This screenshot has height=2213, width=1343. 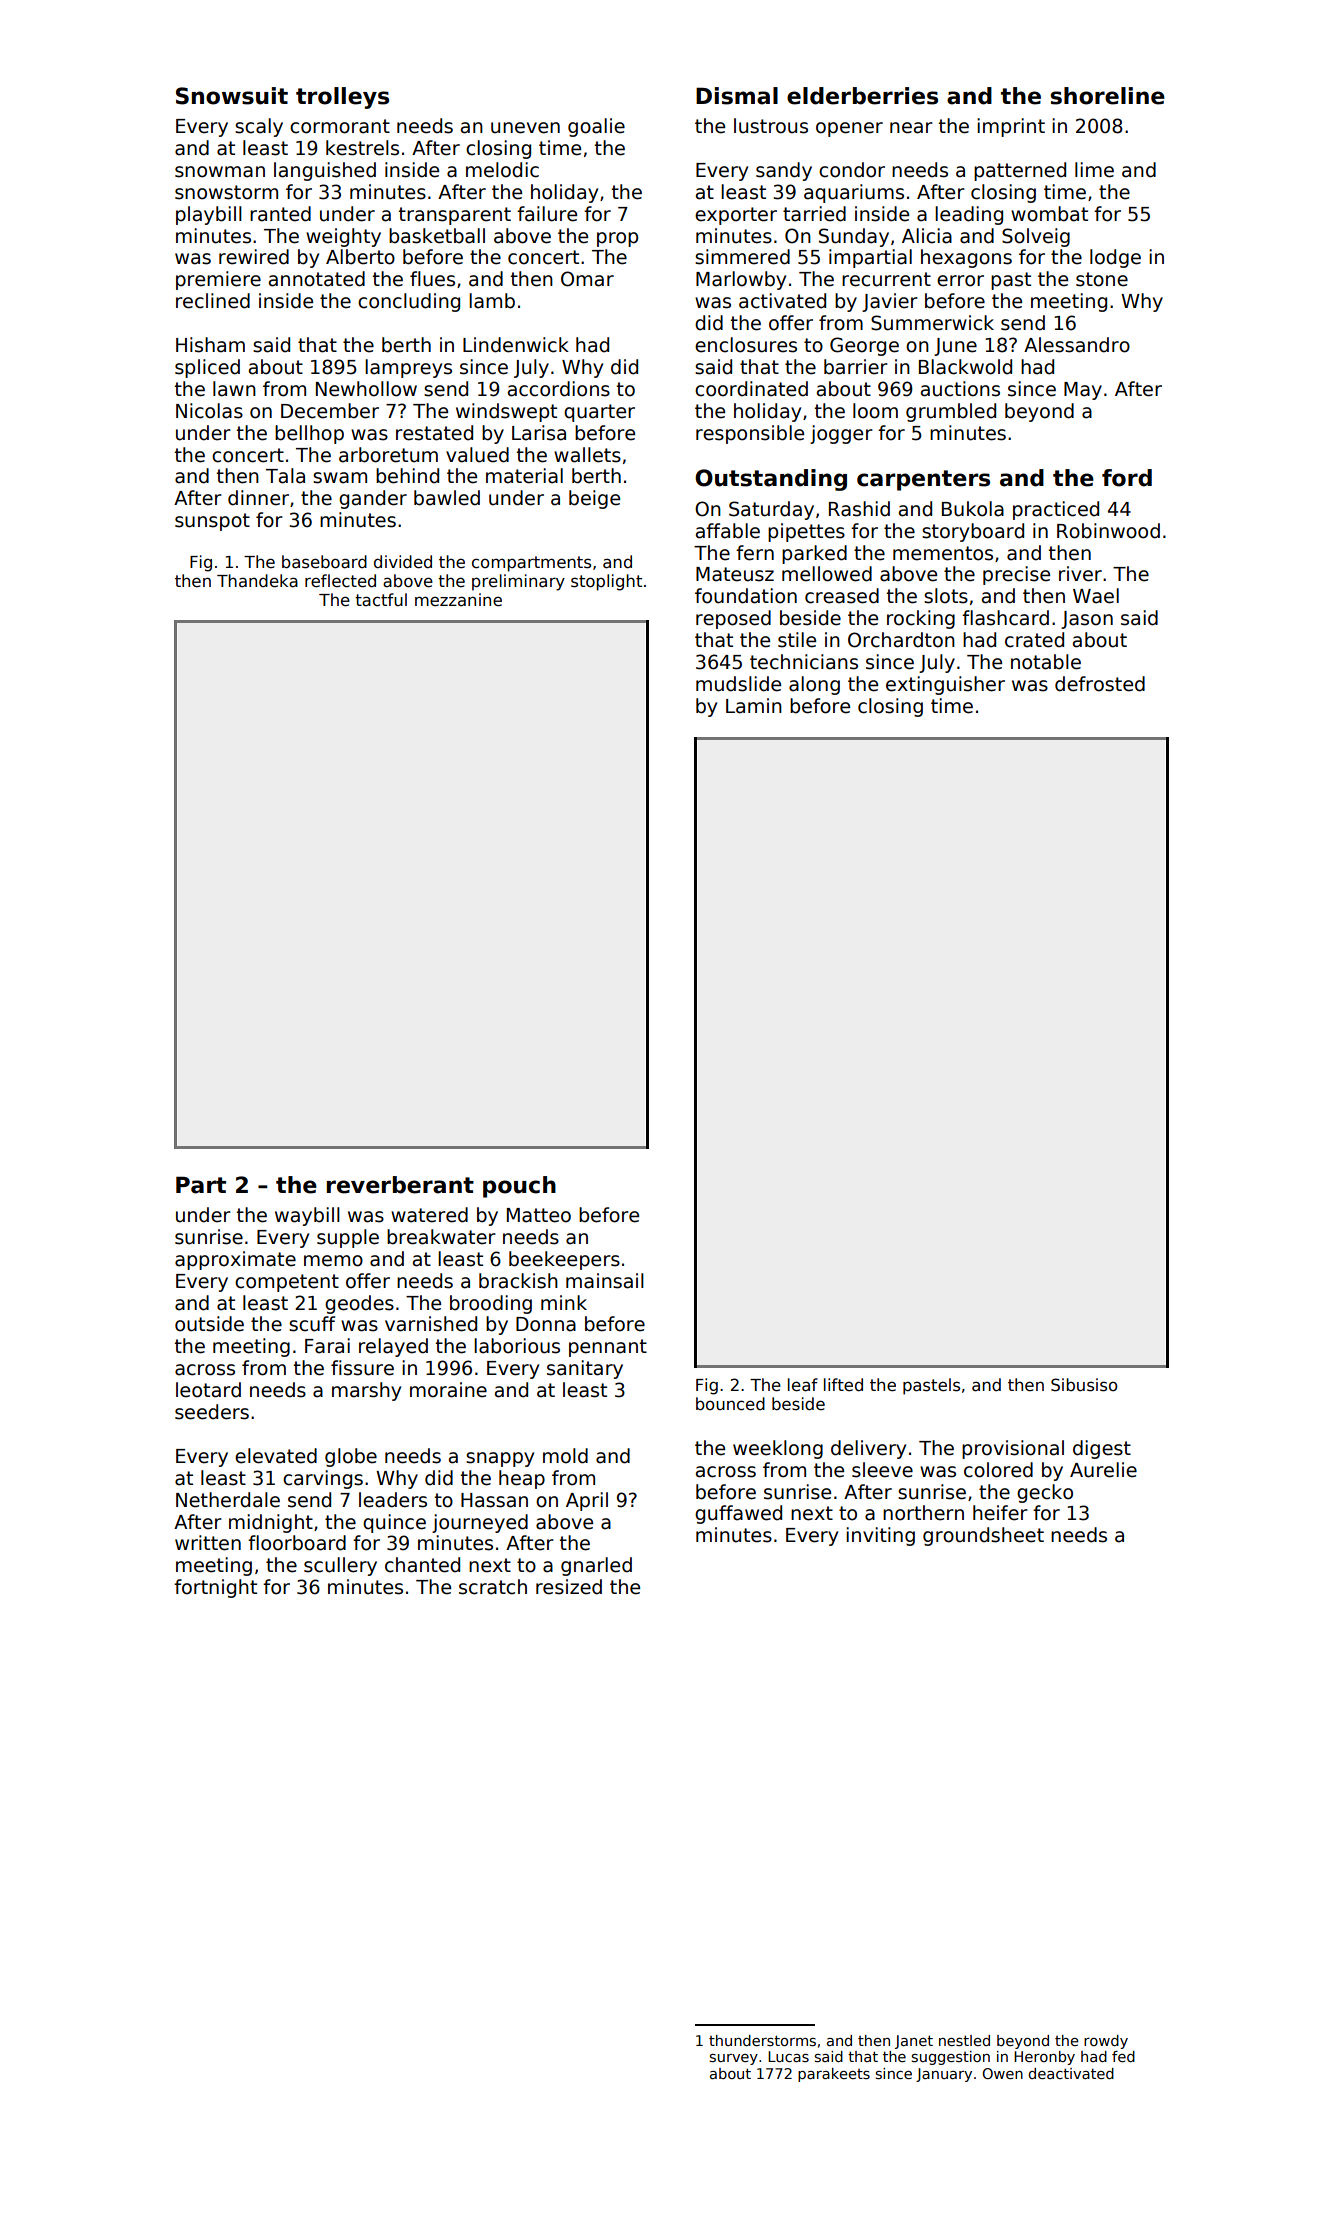 What do you see at coordinates (1107, 96) in the screenshot?
I see `shoreline` at bounding box center [1107, 96].
